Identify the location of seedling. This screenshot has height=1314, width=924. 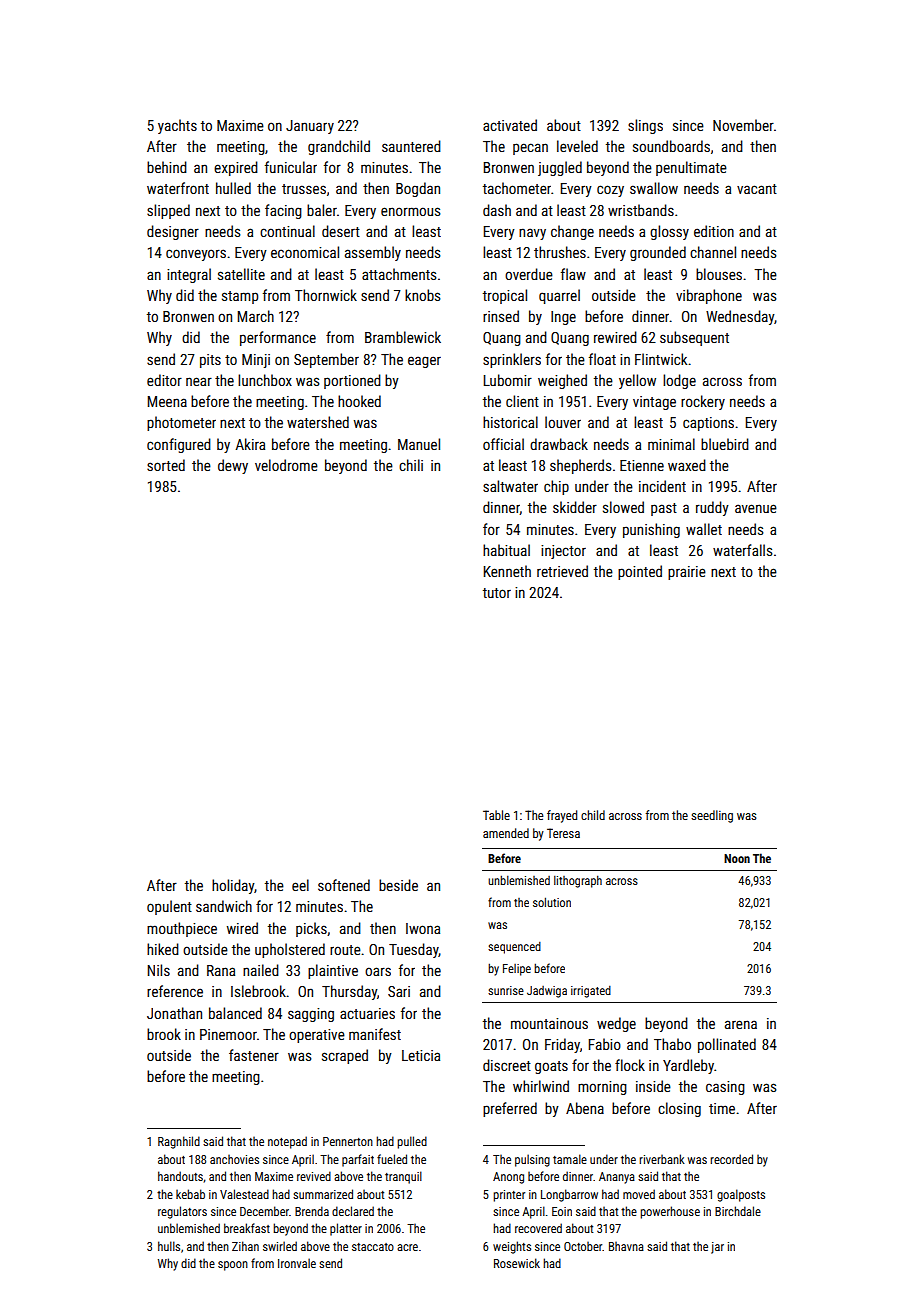
(712, 816).
